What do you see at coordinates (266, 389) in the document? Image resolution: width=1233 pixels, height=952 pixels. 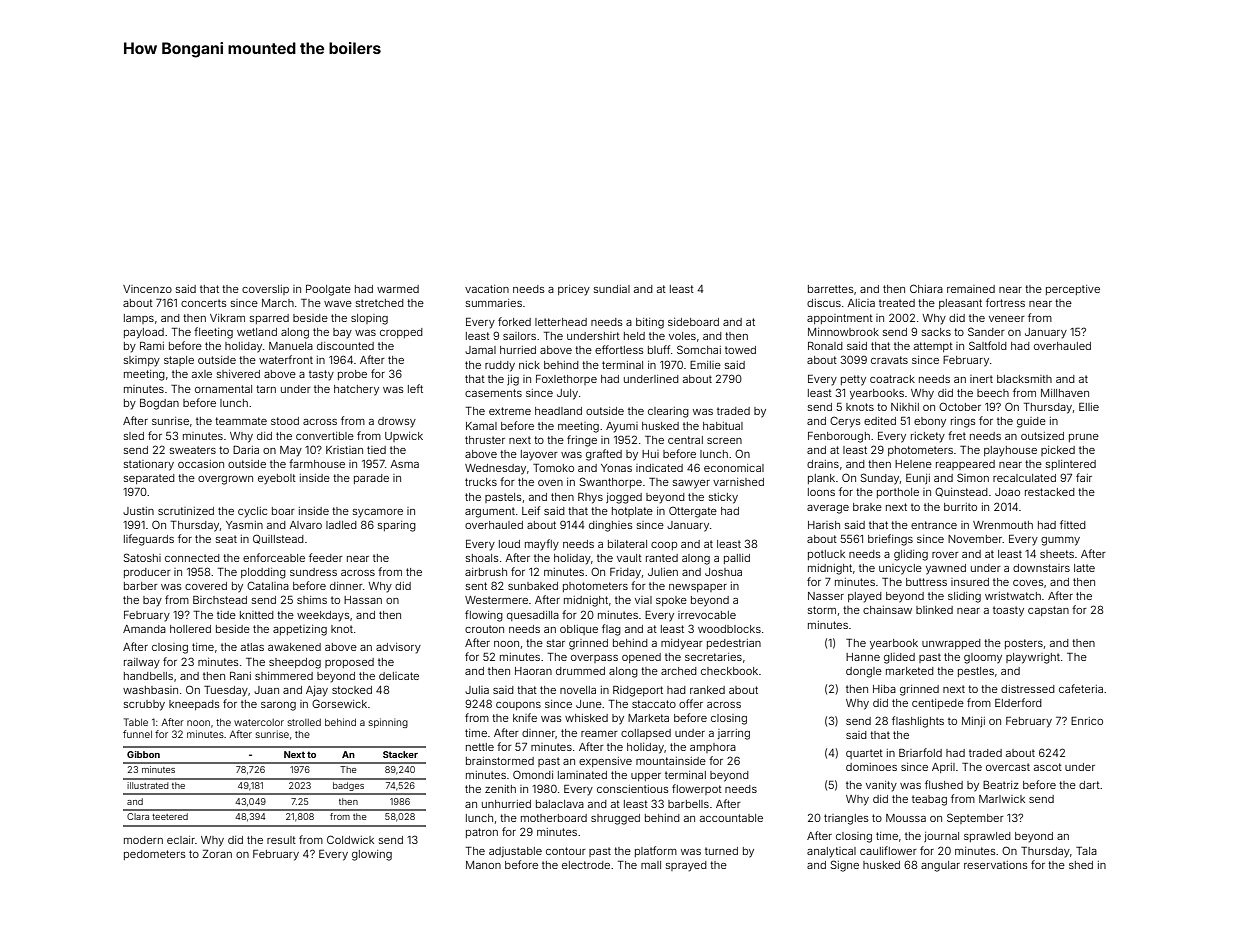 I see `tarn` at bounding box center [266, 389].
